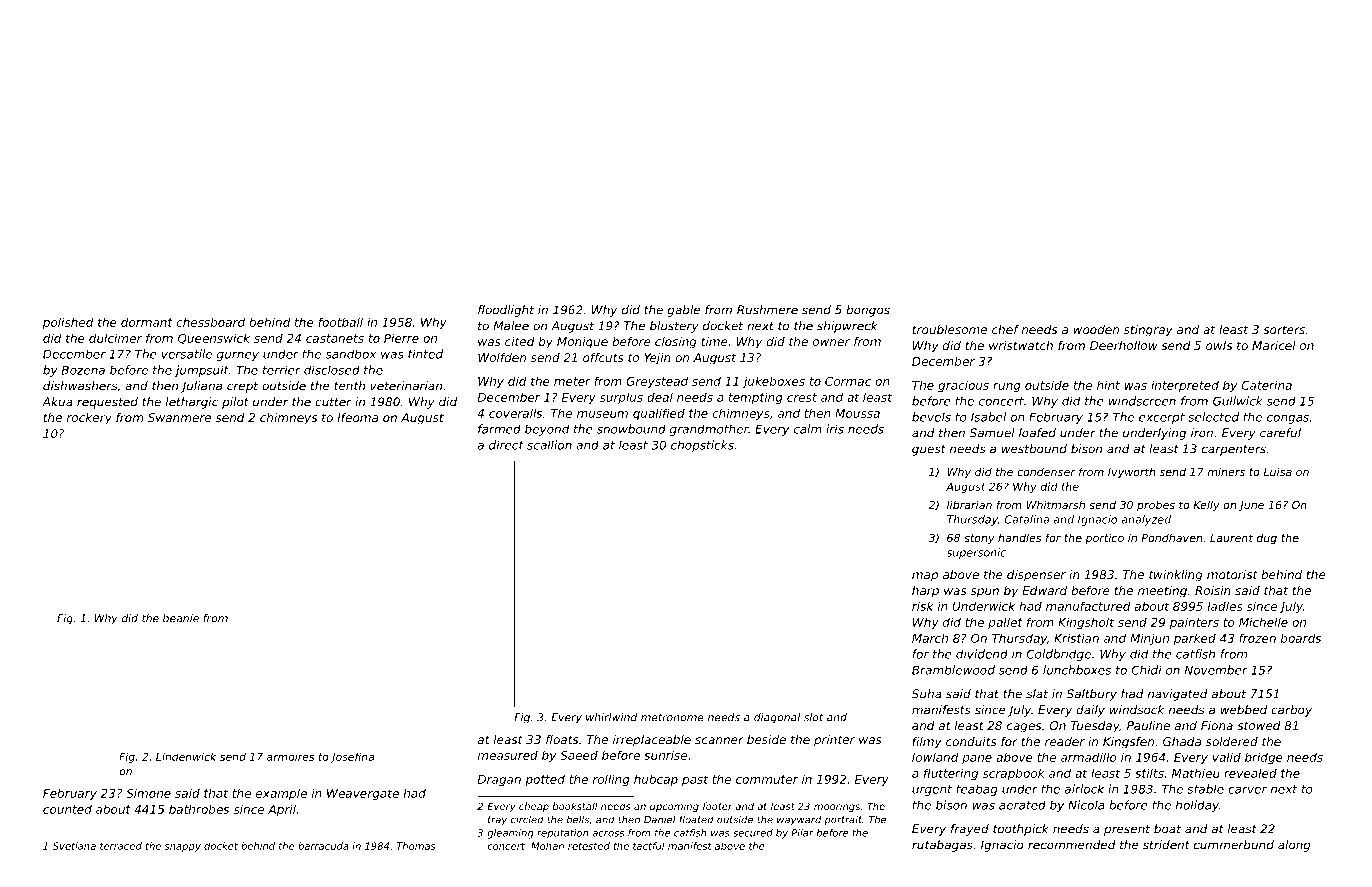 The height and width of the screenshot is (887, 1372). I want to click on beanie, so click(181, 618).
